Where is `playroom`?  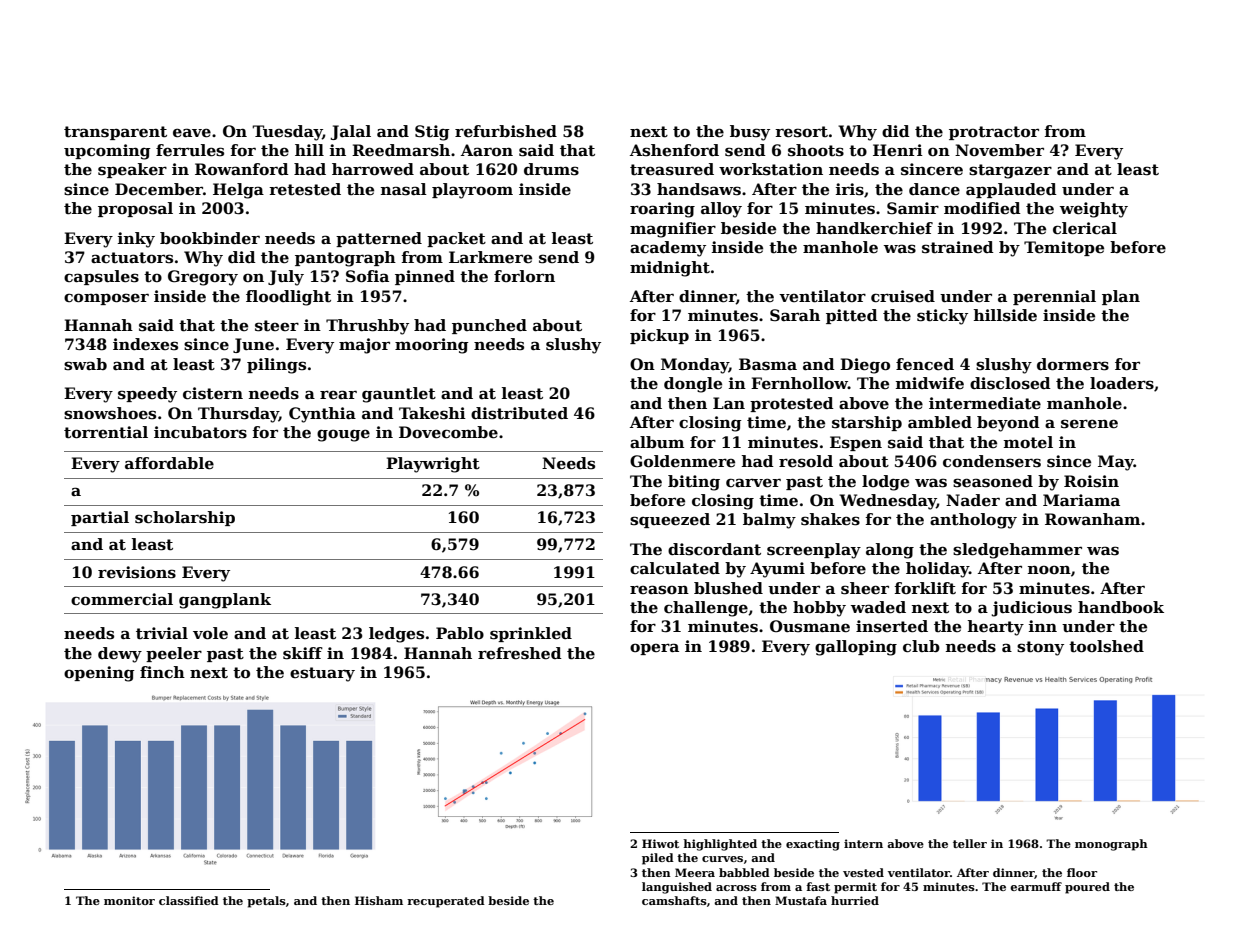
playroom is located at coordinates (472, 191).
